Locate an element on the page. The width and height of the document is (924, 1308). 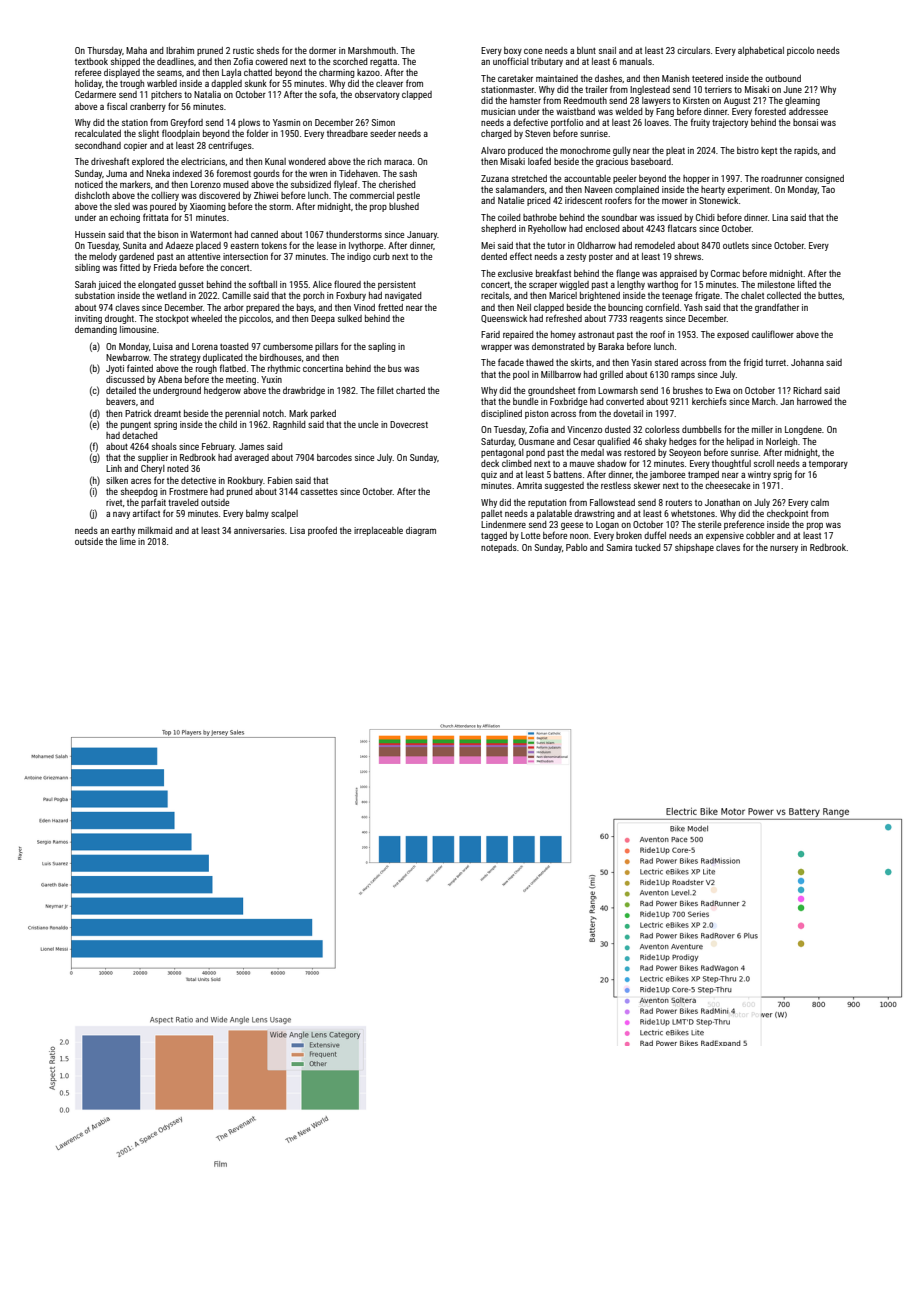
Linh is located at coordinates (114, 468).
